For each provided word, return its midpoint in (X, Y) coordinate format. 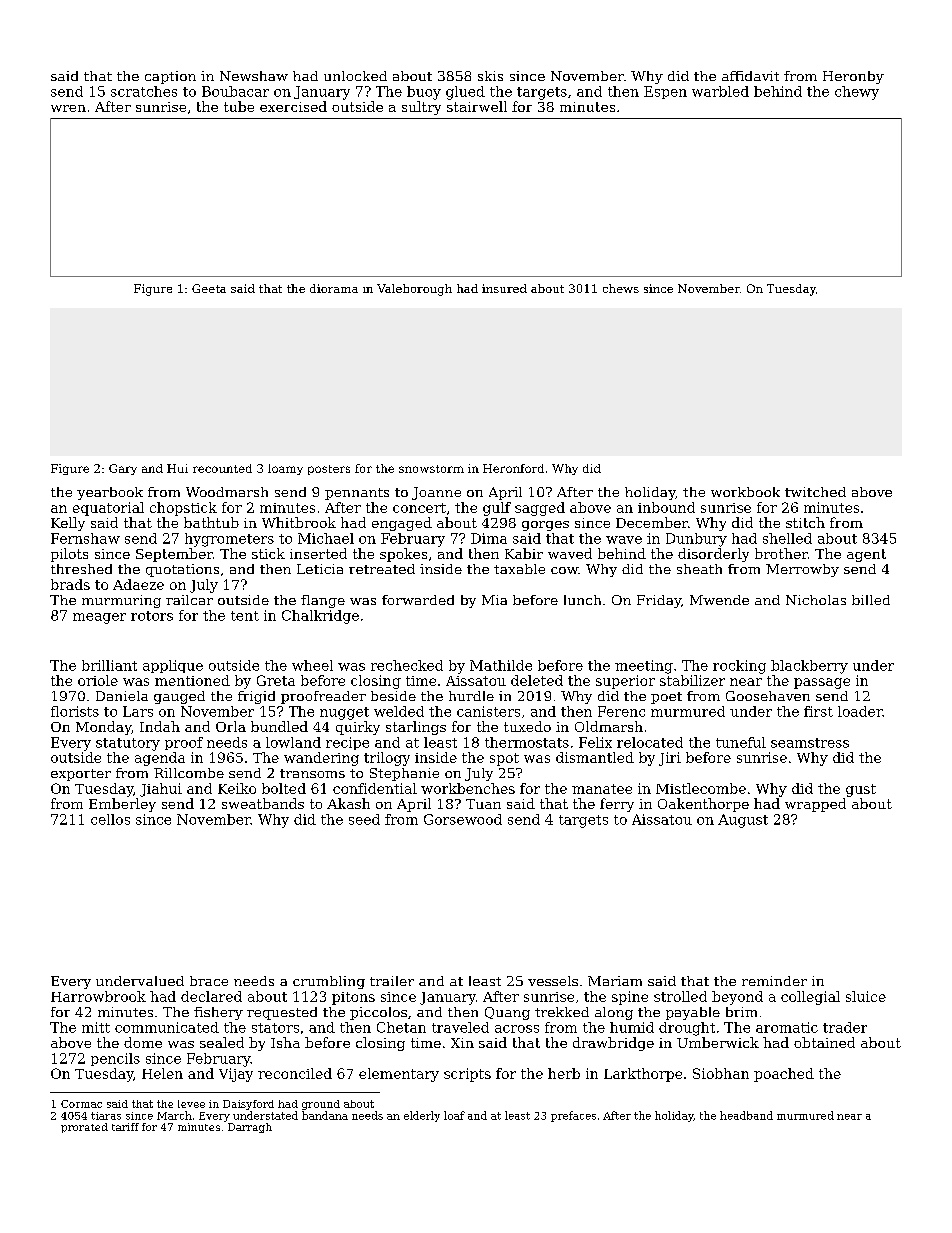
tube (239, 106)
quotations (182, 570)
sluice (866, 996)
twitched (815, 492)
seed (364, 819)
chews (621, 288)
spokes (403, 555)
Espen (665, 92)
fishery (218, 1013)
